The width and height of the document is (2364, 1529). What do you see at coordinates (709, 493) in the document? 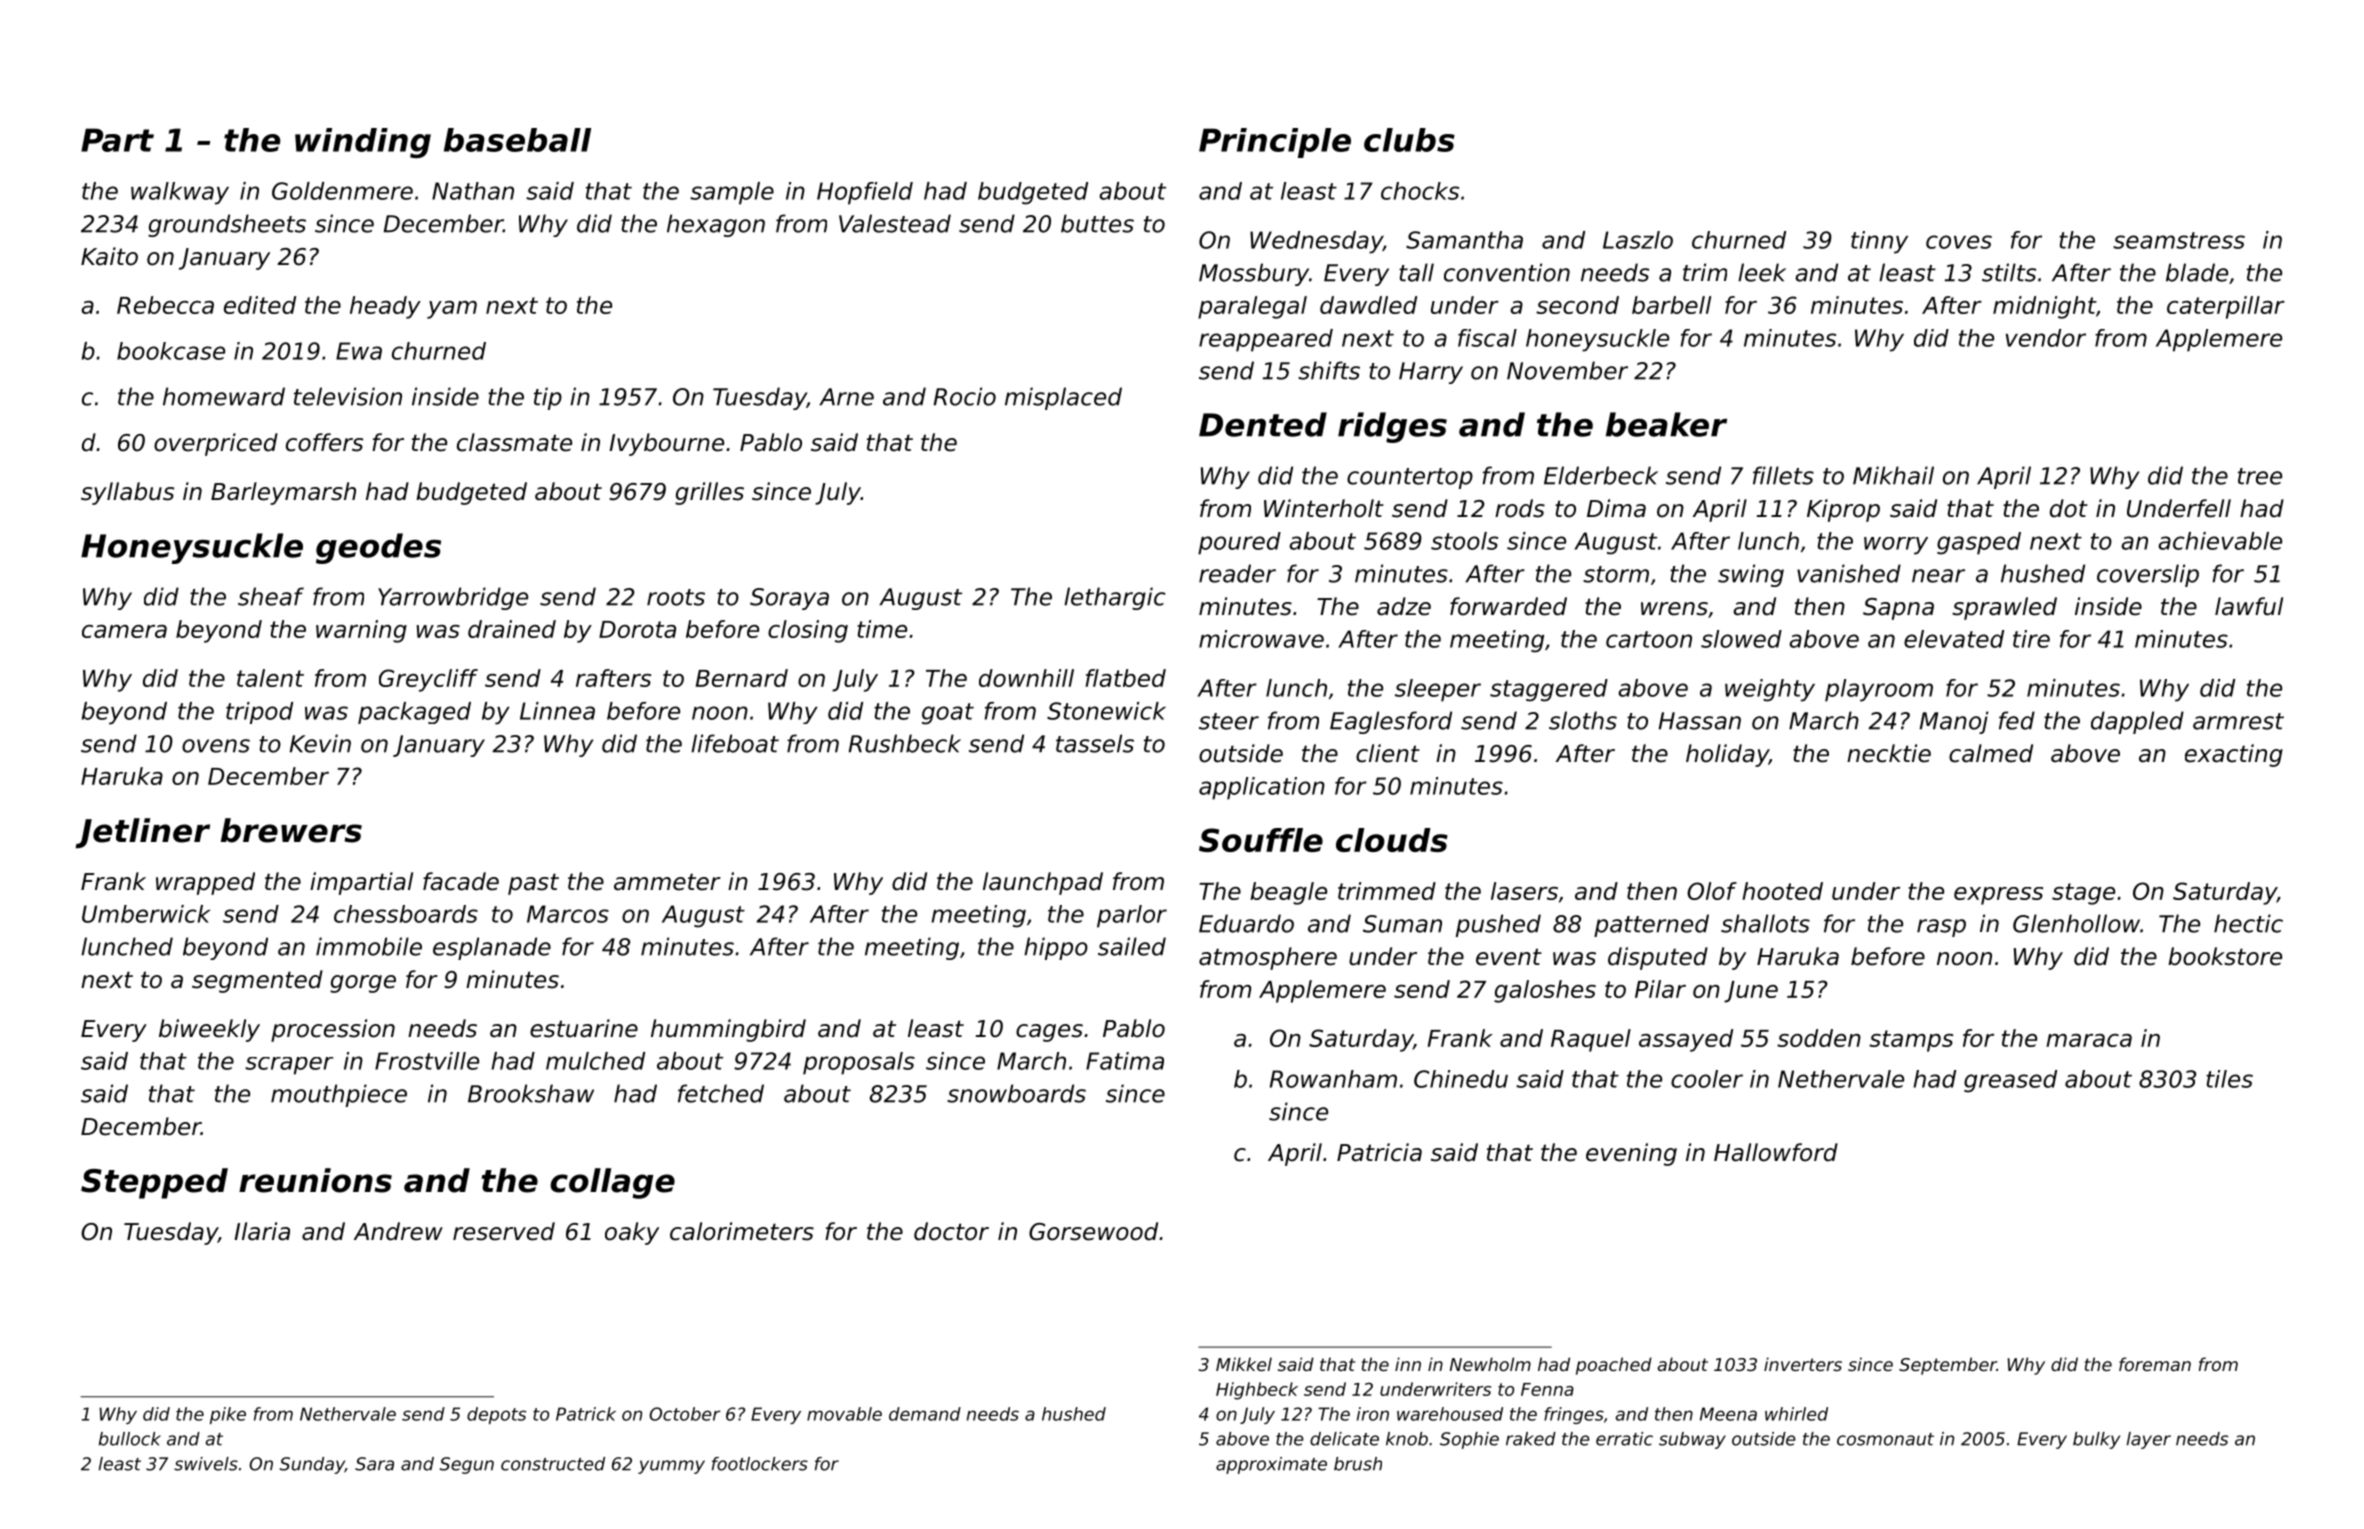
I see `grilles` at bounding box center [709, 493].
